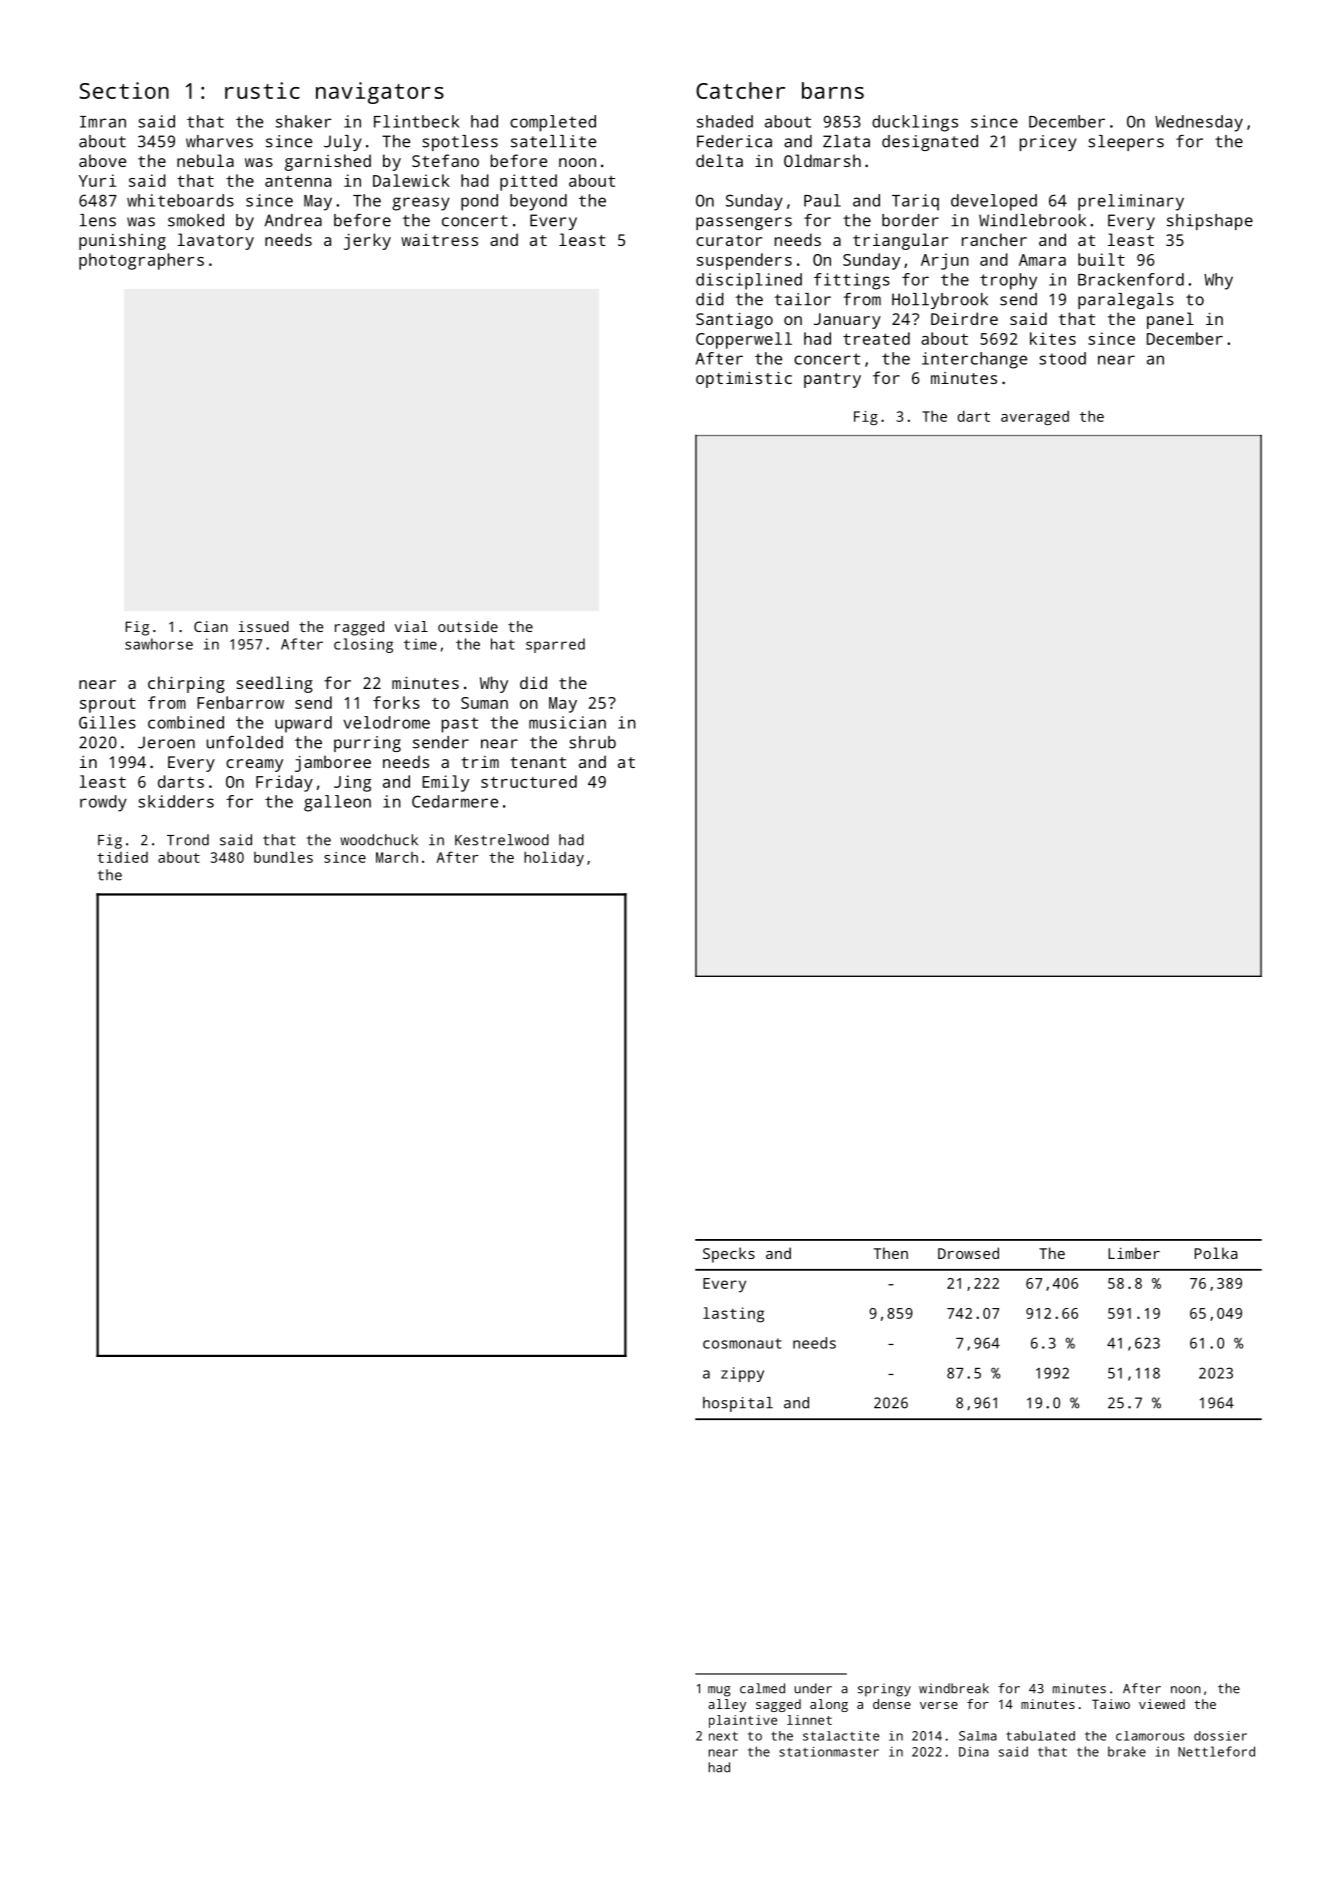 This page has width=1340, height=1894. What do you see at coordinates (479, 202) in the page?
I see `pond` at bounding box center [479, 202].
